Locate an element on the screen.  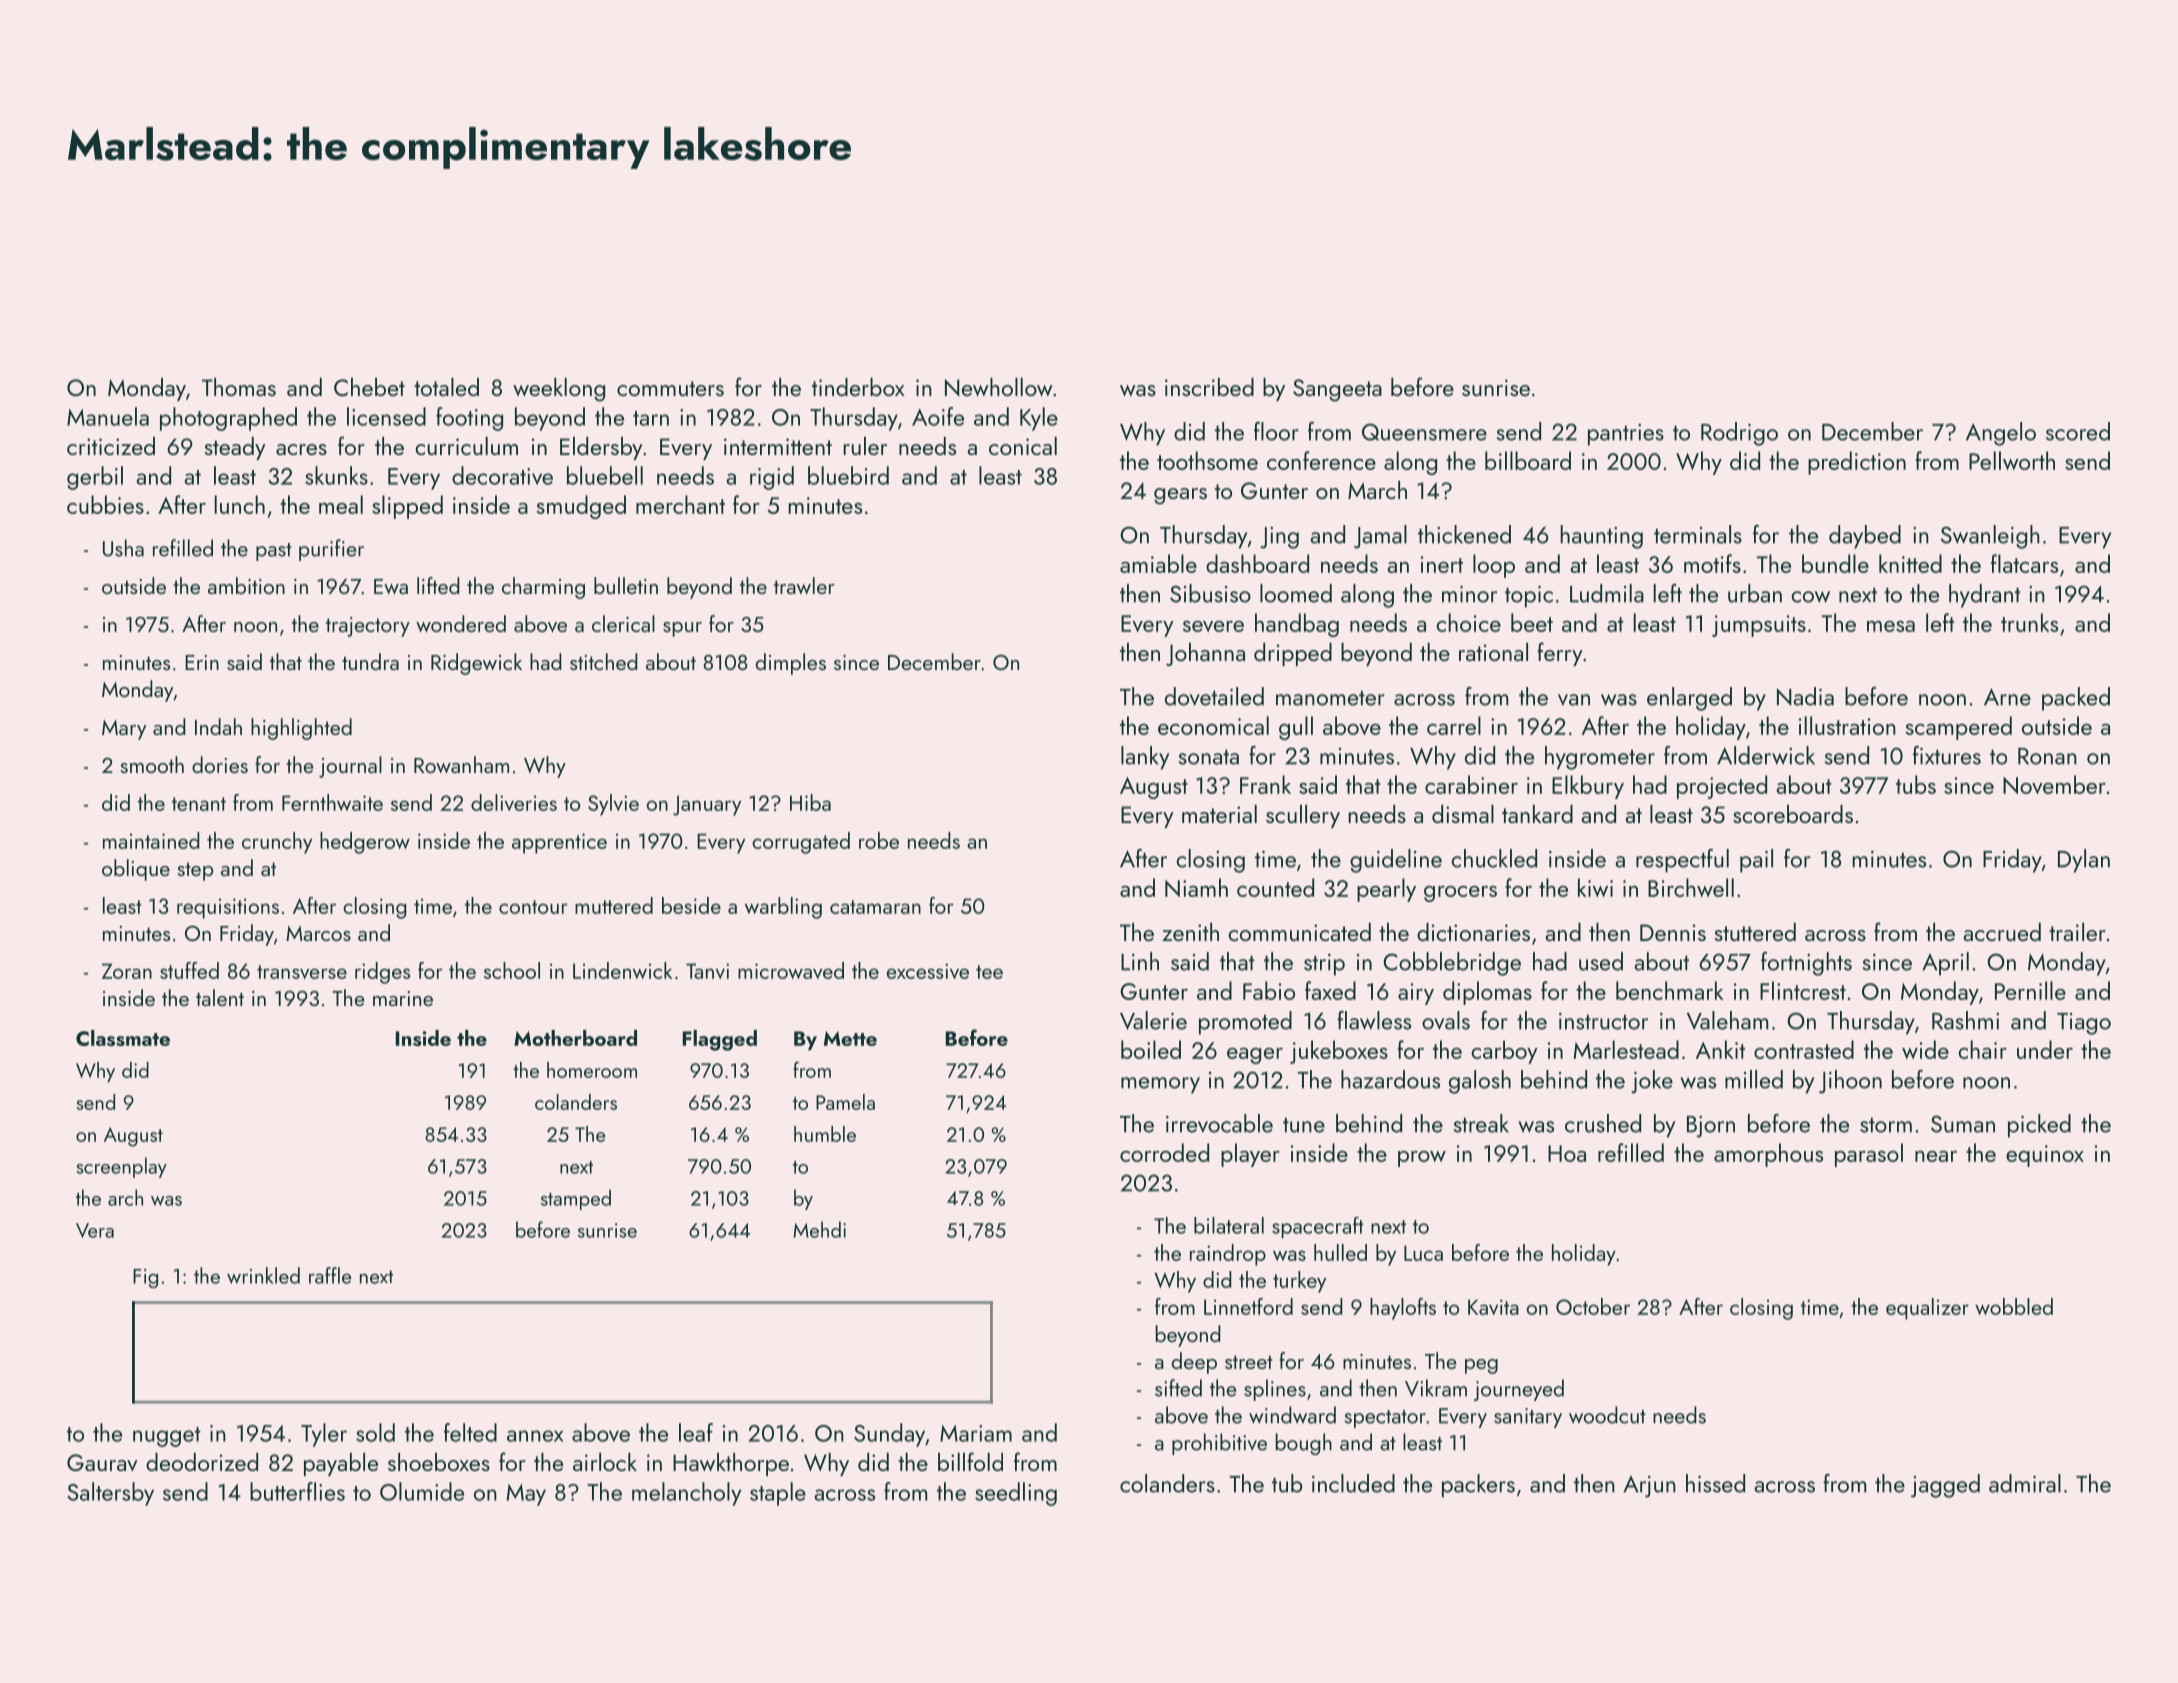
Mary is located at coordinates (124, 730).
